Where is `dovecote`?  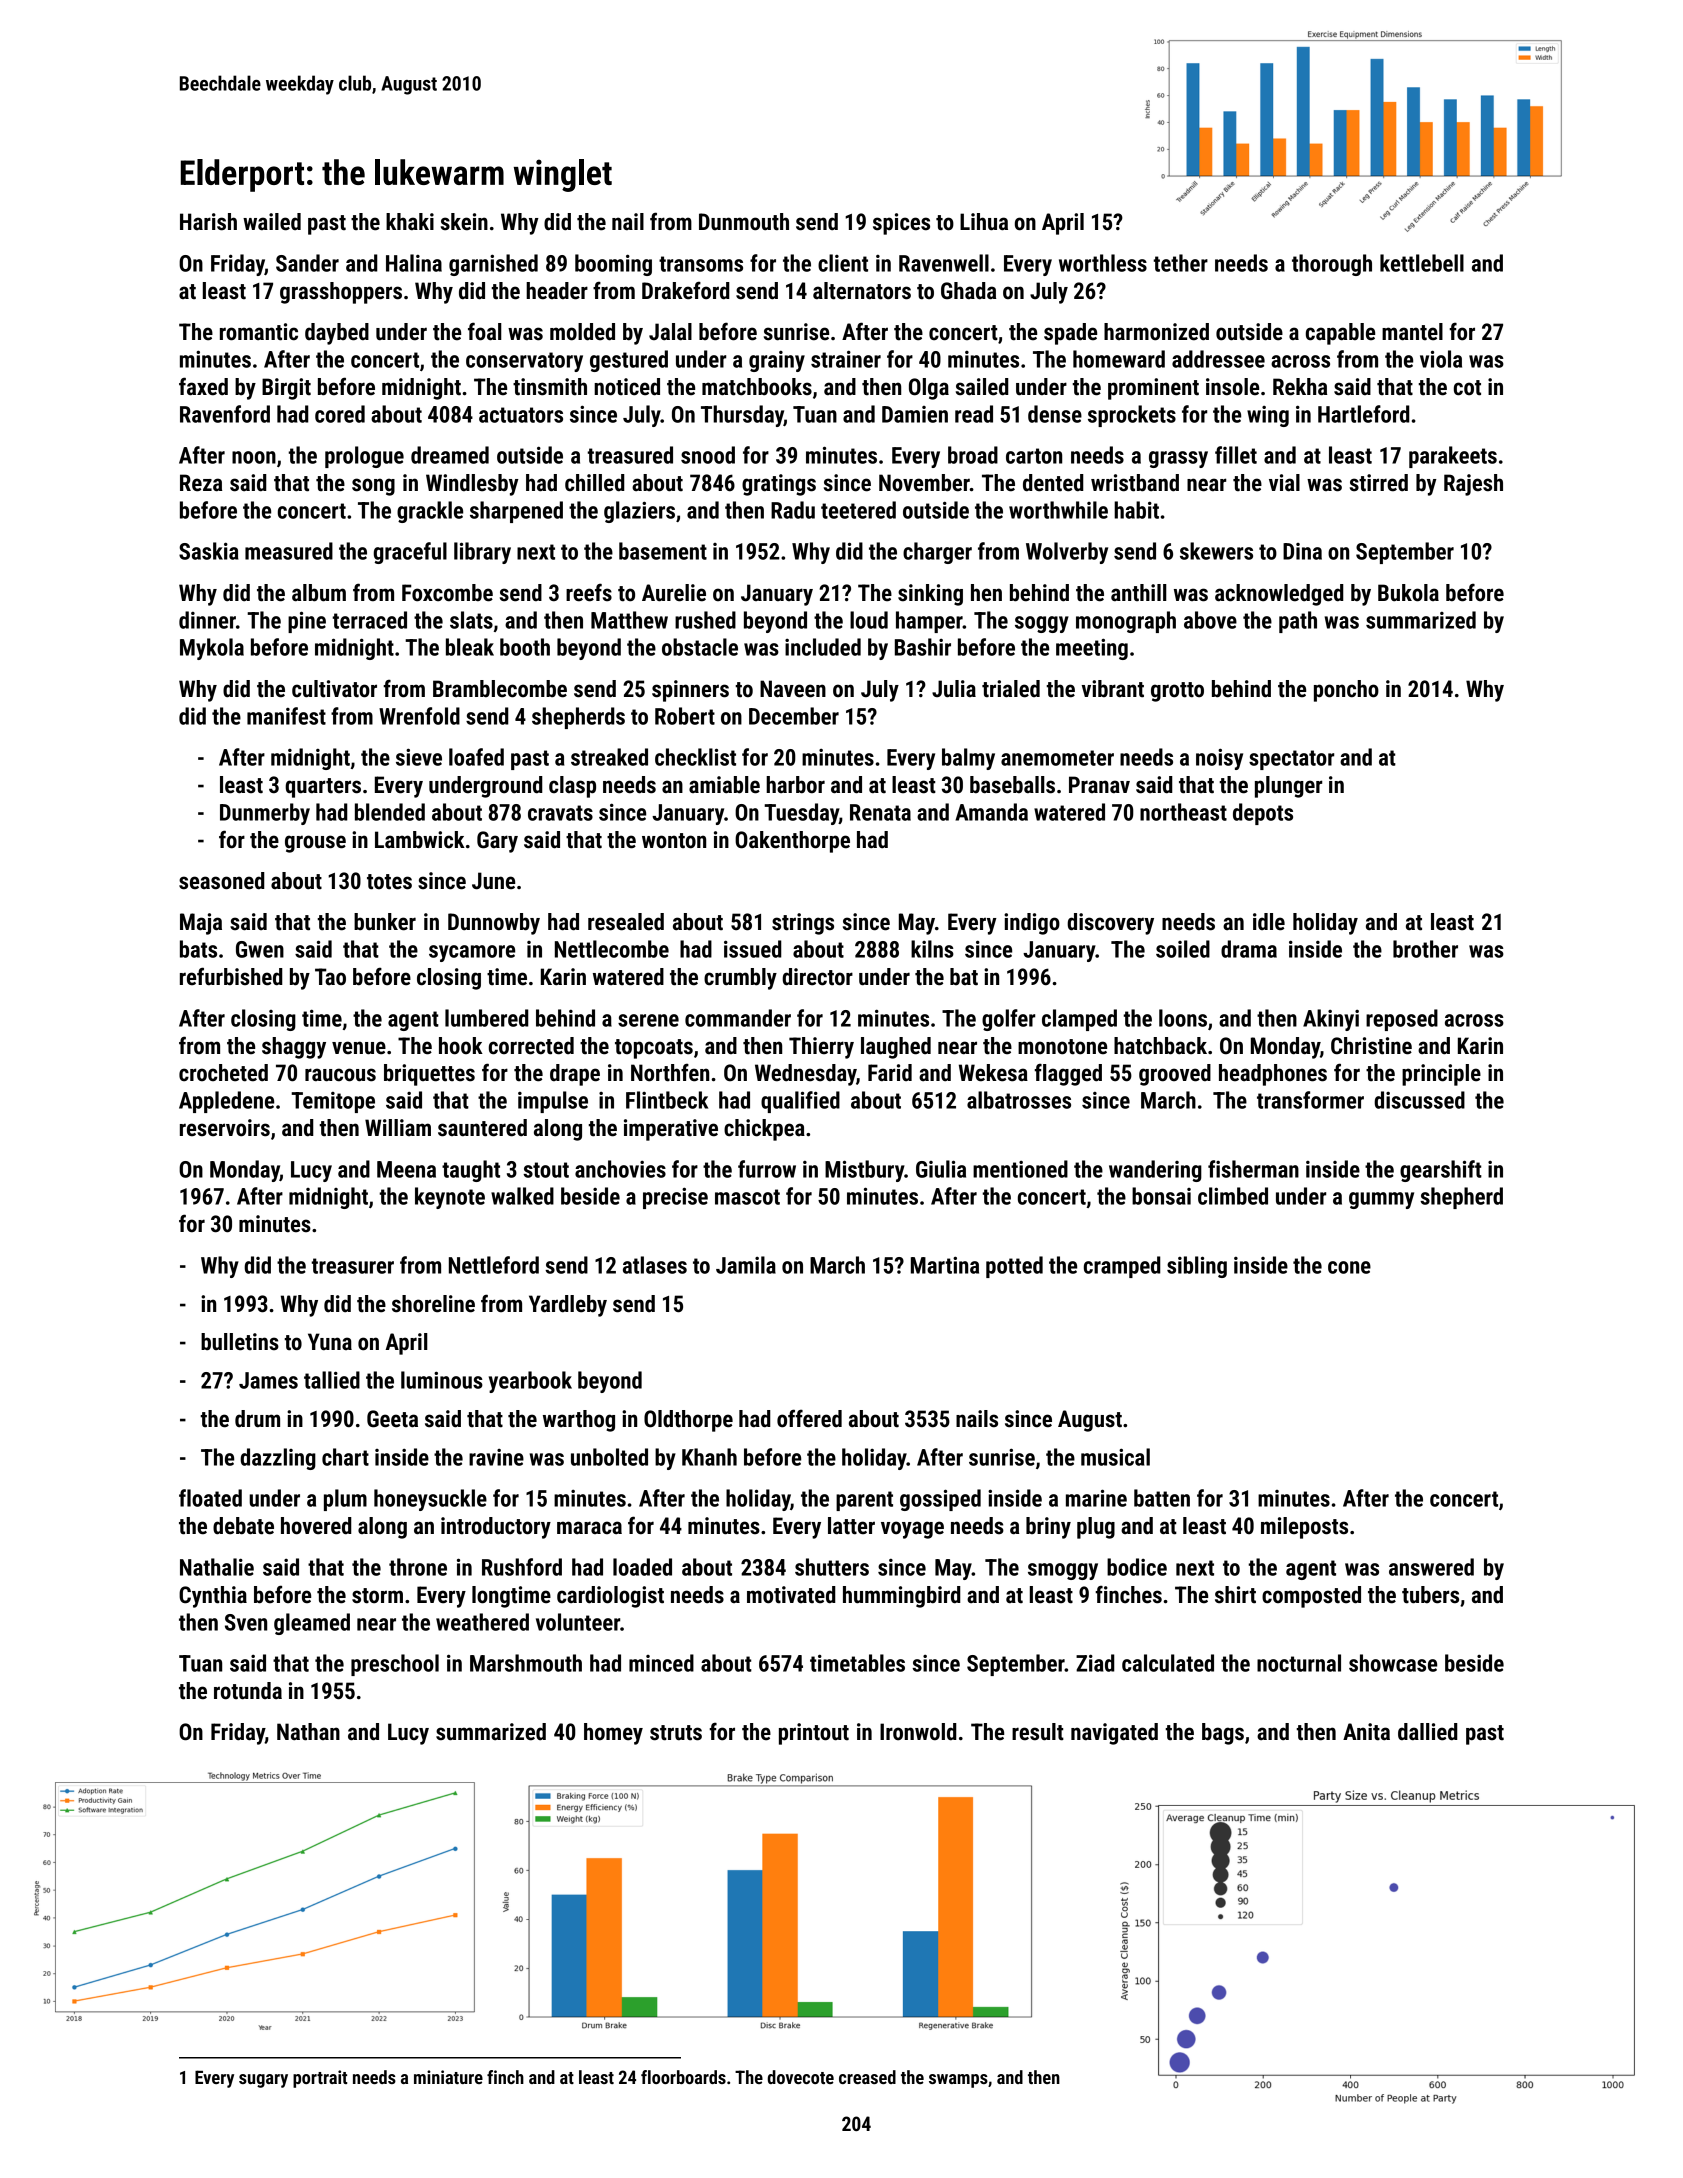
dovecote is located at coordinates (801, 2077).
